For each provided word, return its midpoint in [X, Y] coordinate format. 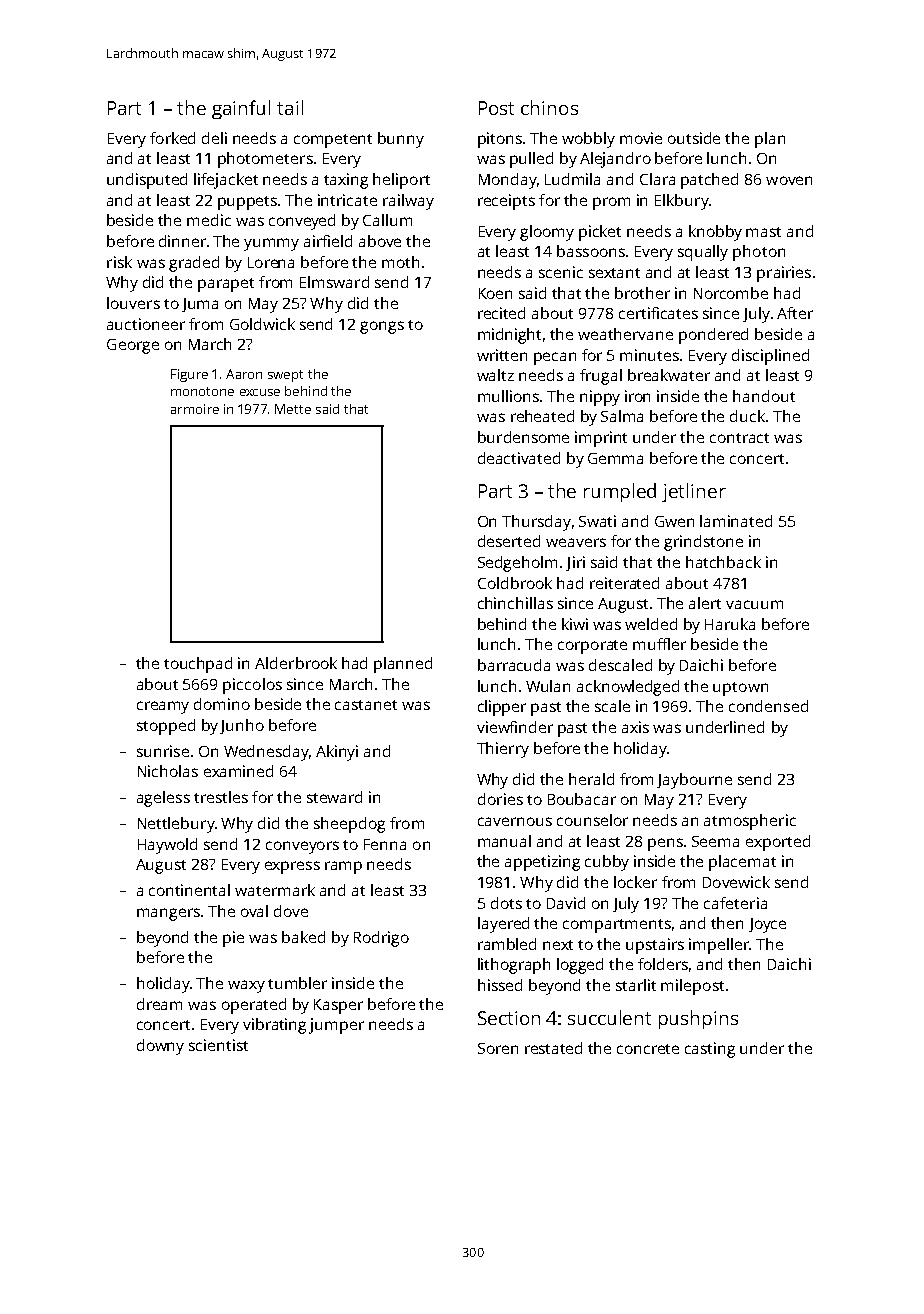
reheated [542, 416]
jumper [336, 1026]
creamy [163, 707]
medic [209, 220]
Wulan [548, 686]
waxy [246, 986]
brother [642, 293]
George [133, 346]
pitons [500, 140]
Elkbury [682, 202]
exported [778, 843]
